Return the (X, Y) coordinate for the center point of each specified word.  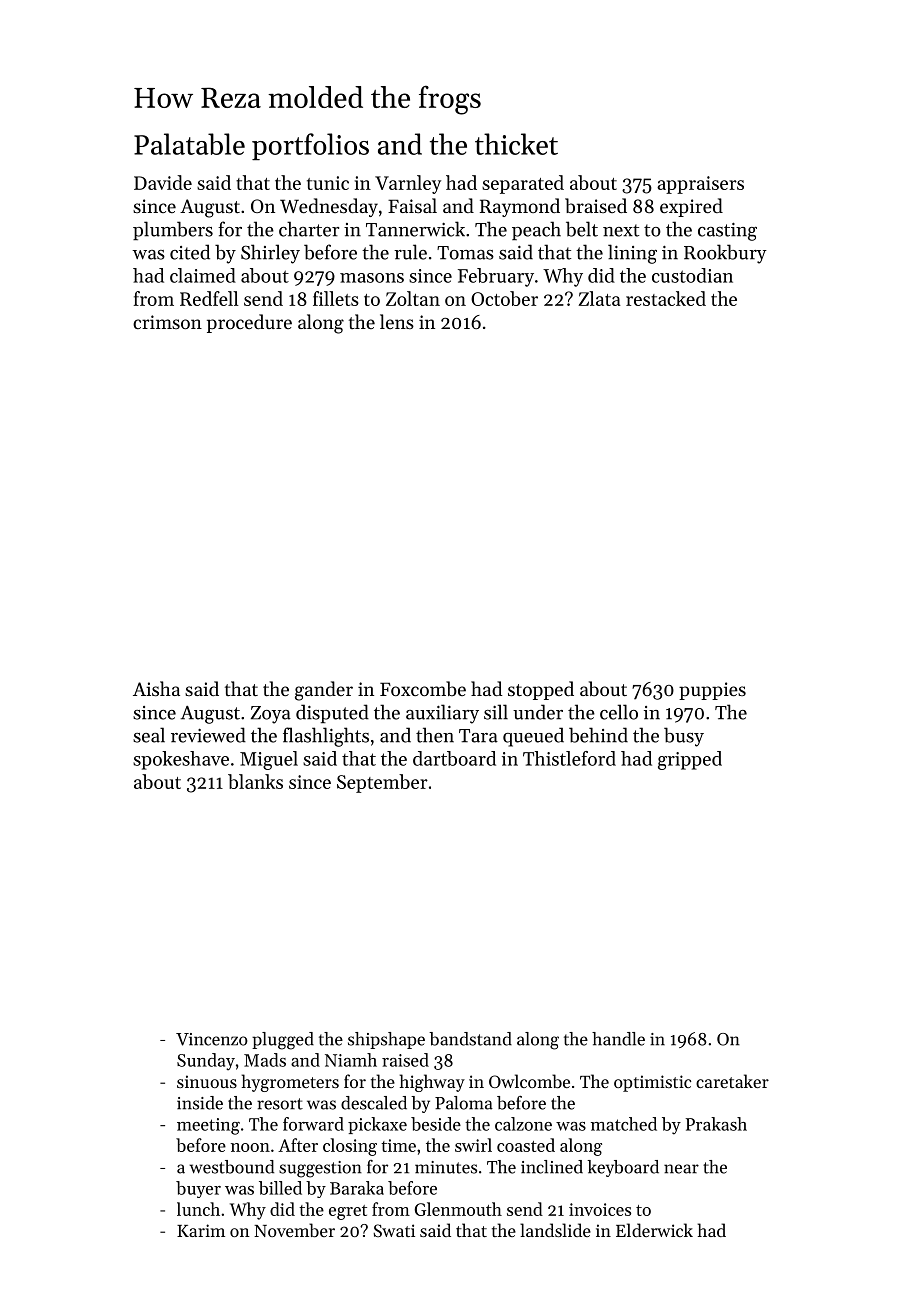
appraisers (700, 185)
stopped (541, 690)
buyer (198, 1189)
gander (324, 691)
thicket (516, 144)
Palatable (189, 144)
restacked (666, 298)
